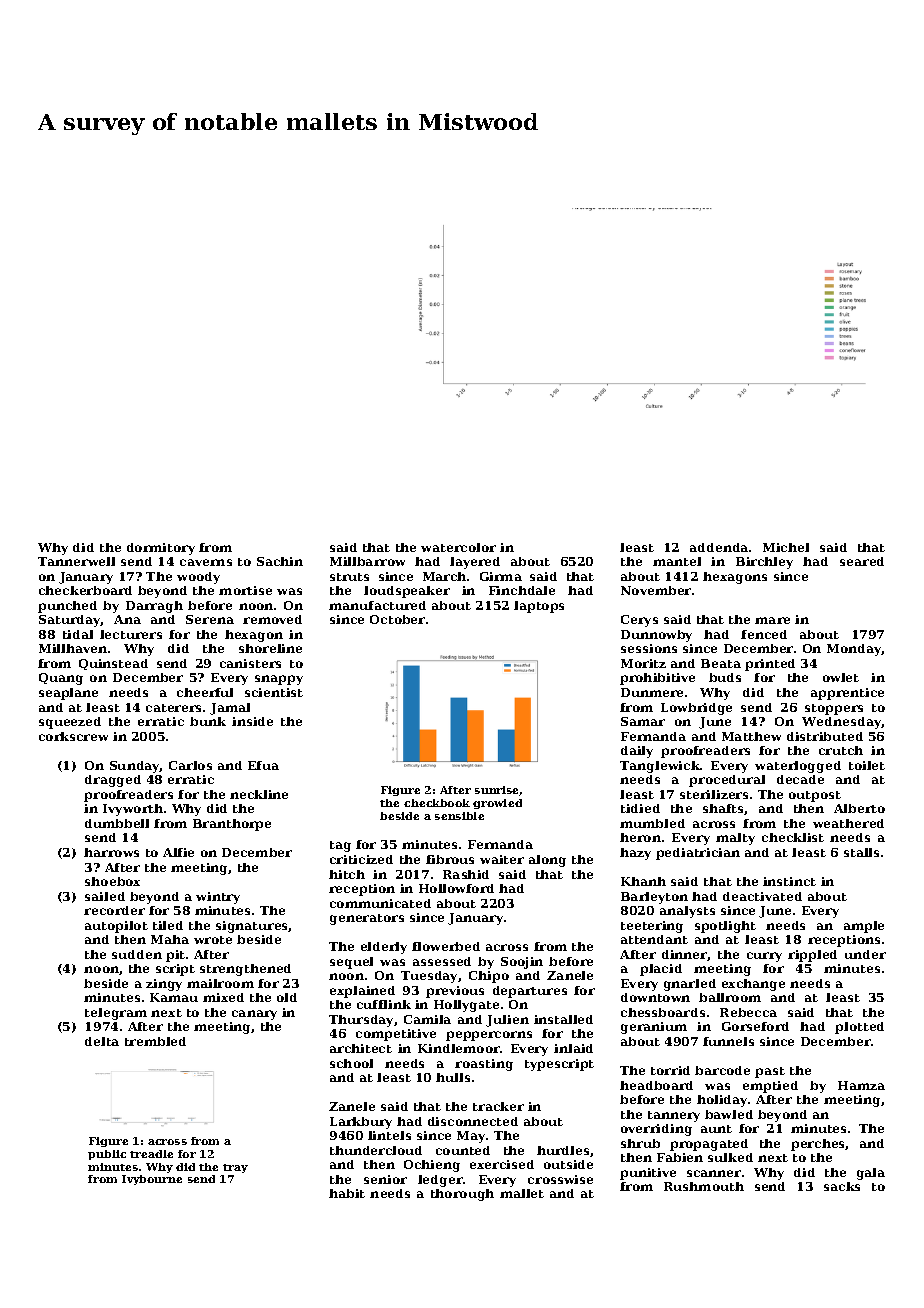  Describe the element at coordinates (719, 547) in the screenshot. I see `addenda` at that location.
